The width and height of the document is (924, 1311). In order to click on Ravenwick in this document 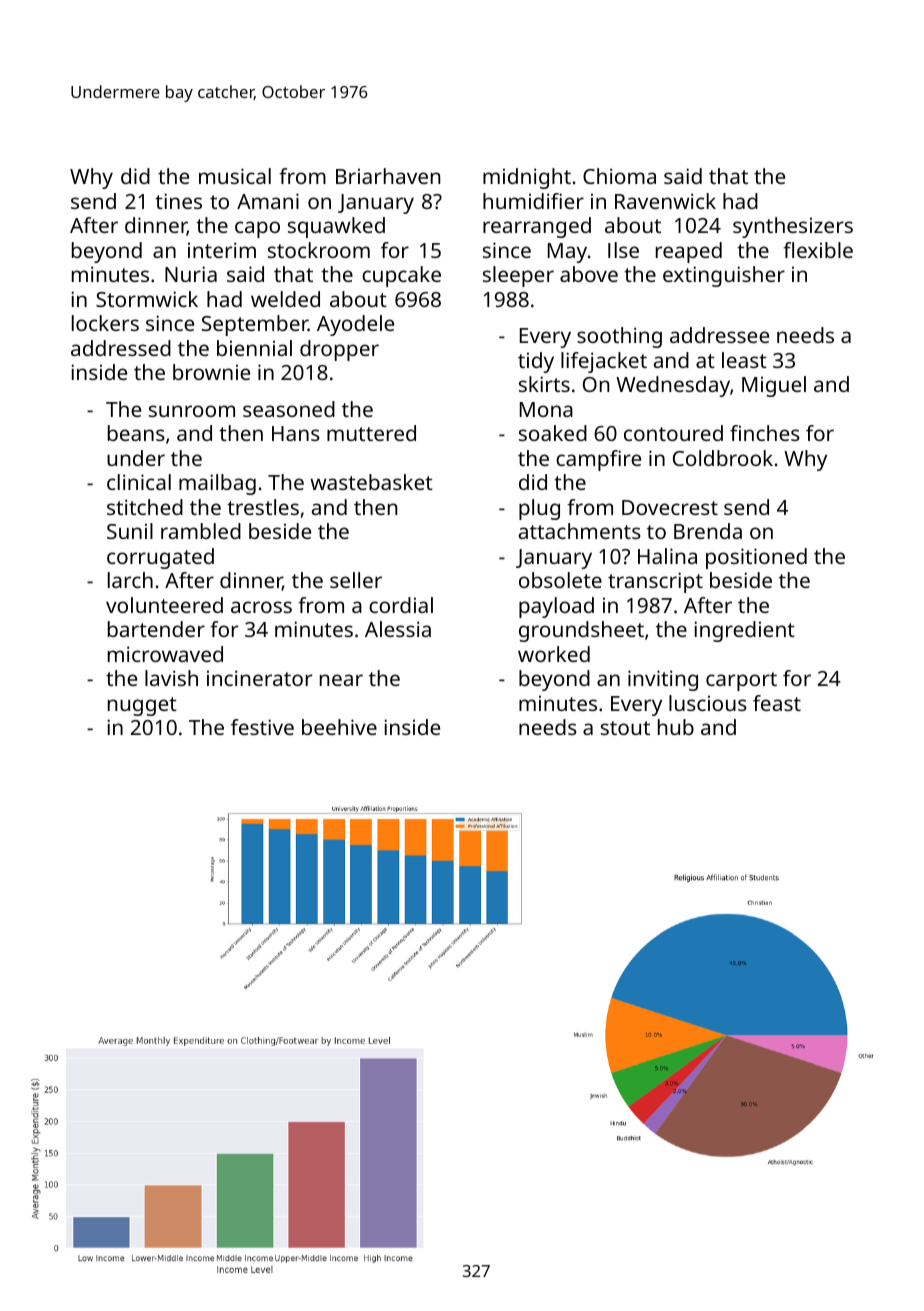, I will do `click(665, 201)`.
